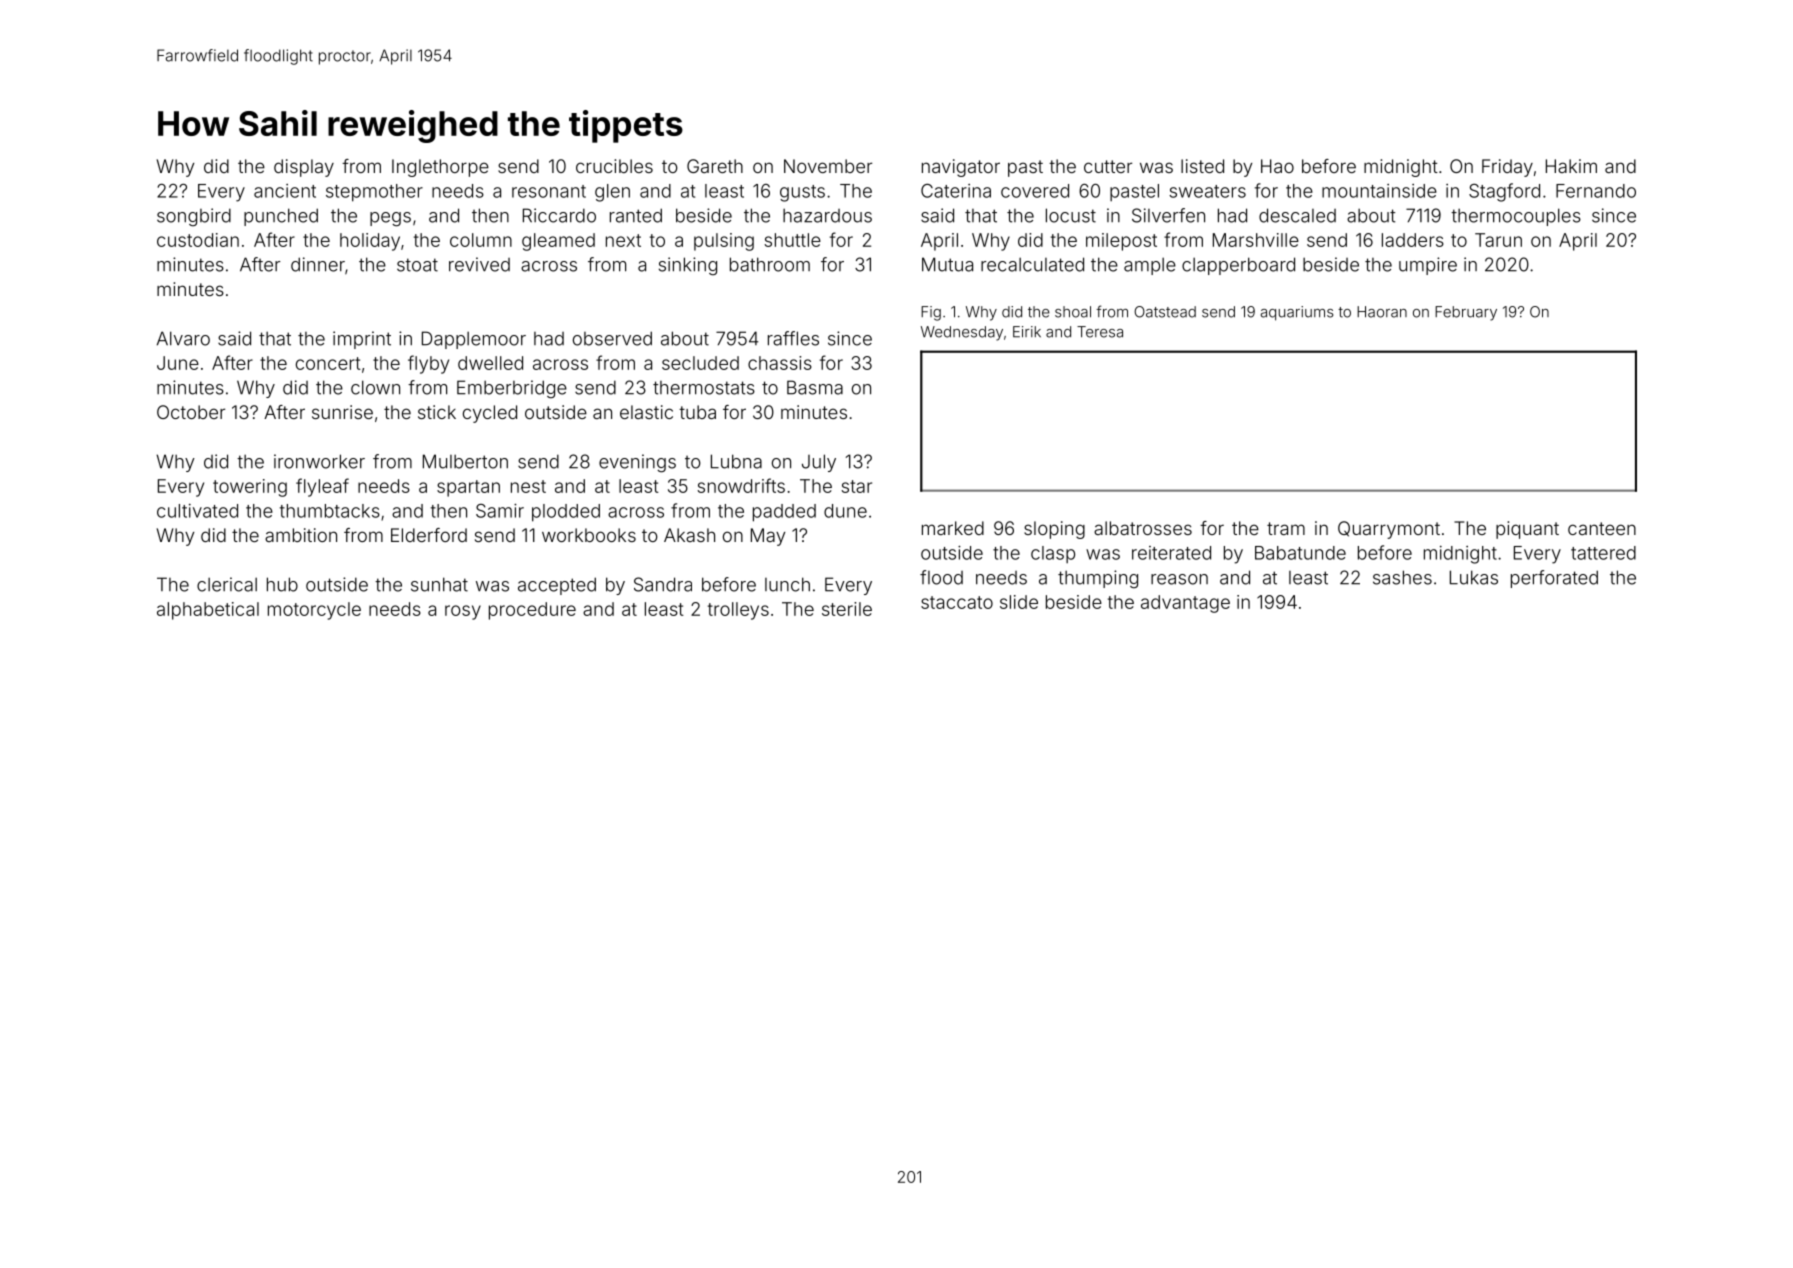 This document has width=1793, height=1268. Describe the element at coordinates (285, 191) in the document. I see `ancient` at that location.
